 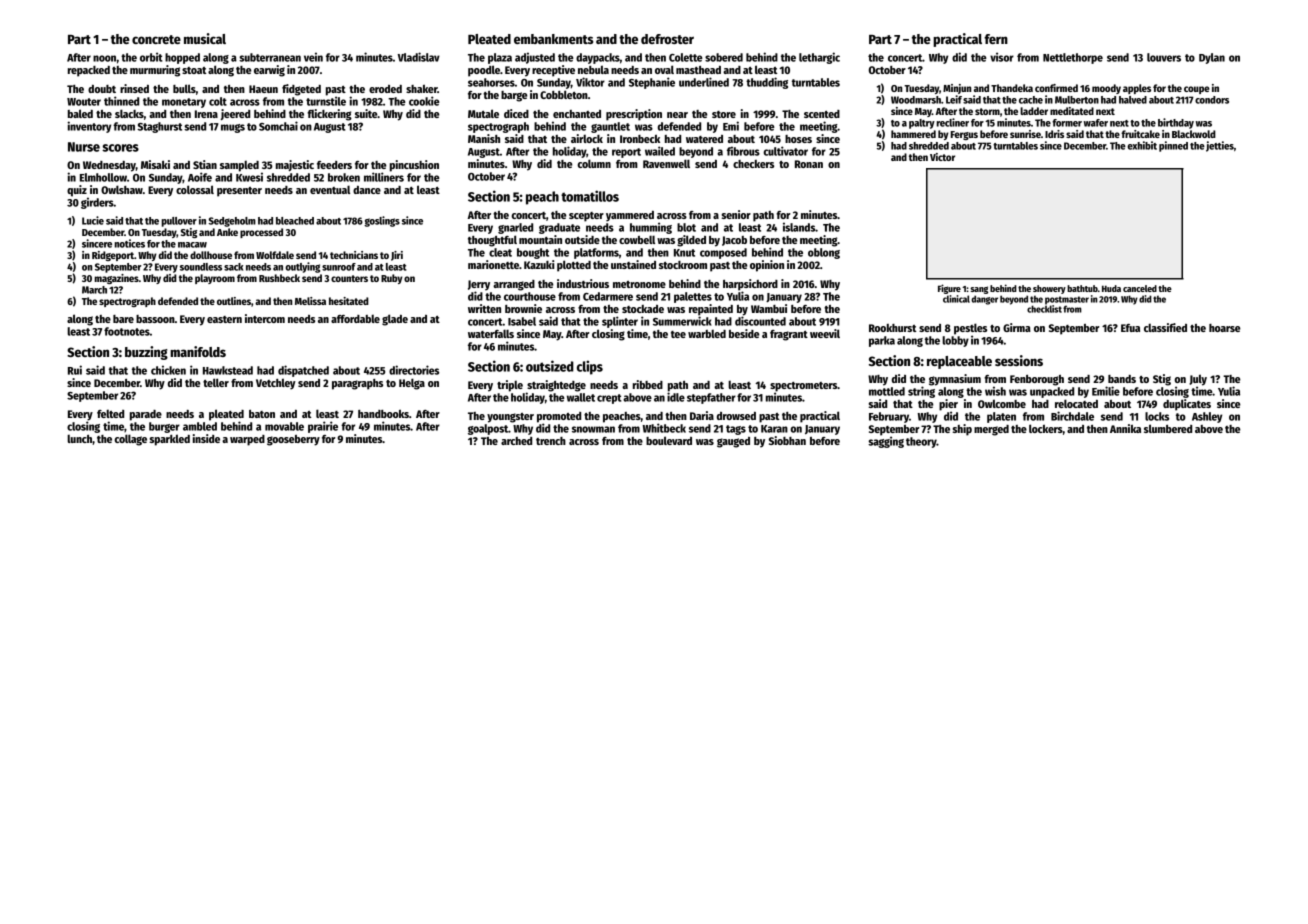 What do you see at coordinates (515, 228) in the screenshot?
I see `gnarled` at bounding box center [515, 228].
